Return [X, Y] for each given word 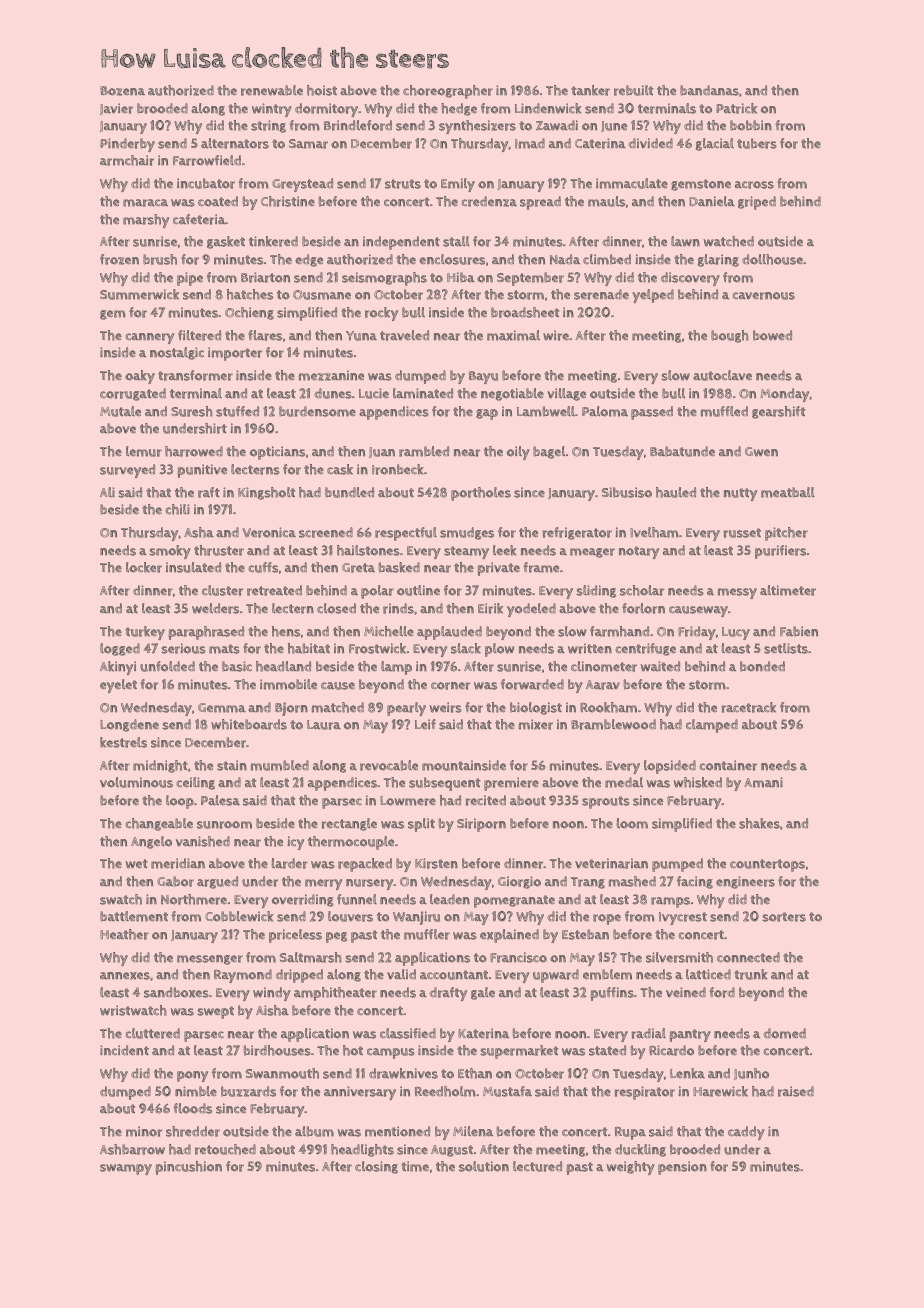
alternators [235, 143]
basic [237, 666]
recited [486, 800]
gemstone [701, 185]
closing [376, 1167]
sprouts [606, 802]
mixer [536, 724]
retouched [225, 1149]
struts [403, 184]
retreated [274, 590]
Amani [763, 782]
